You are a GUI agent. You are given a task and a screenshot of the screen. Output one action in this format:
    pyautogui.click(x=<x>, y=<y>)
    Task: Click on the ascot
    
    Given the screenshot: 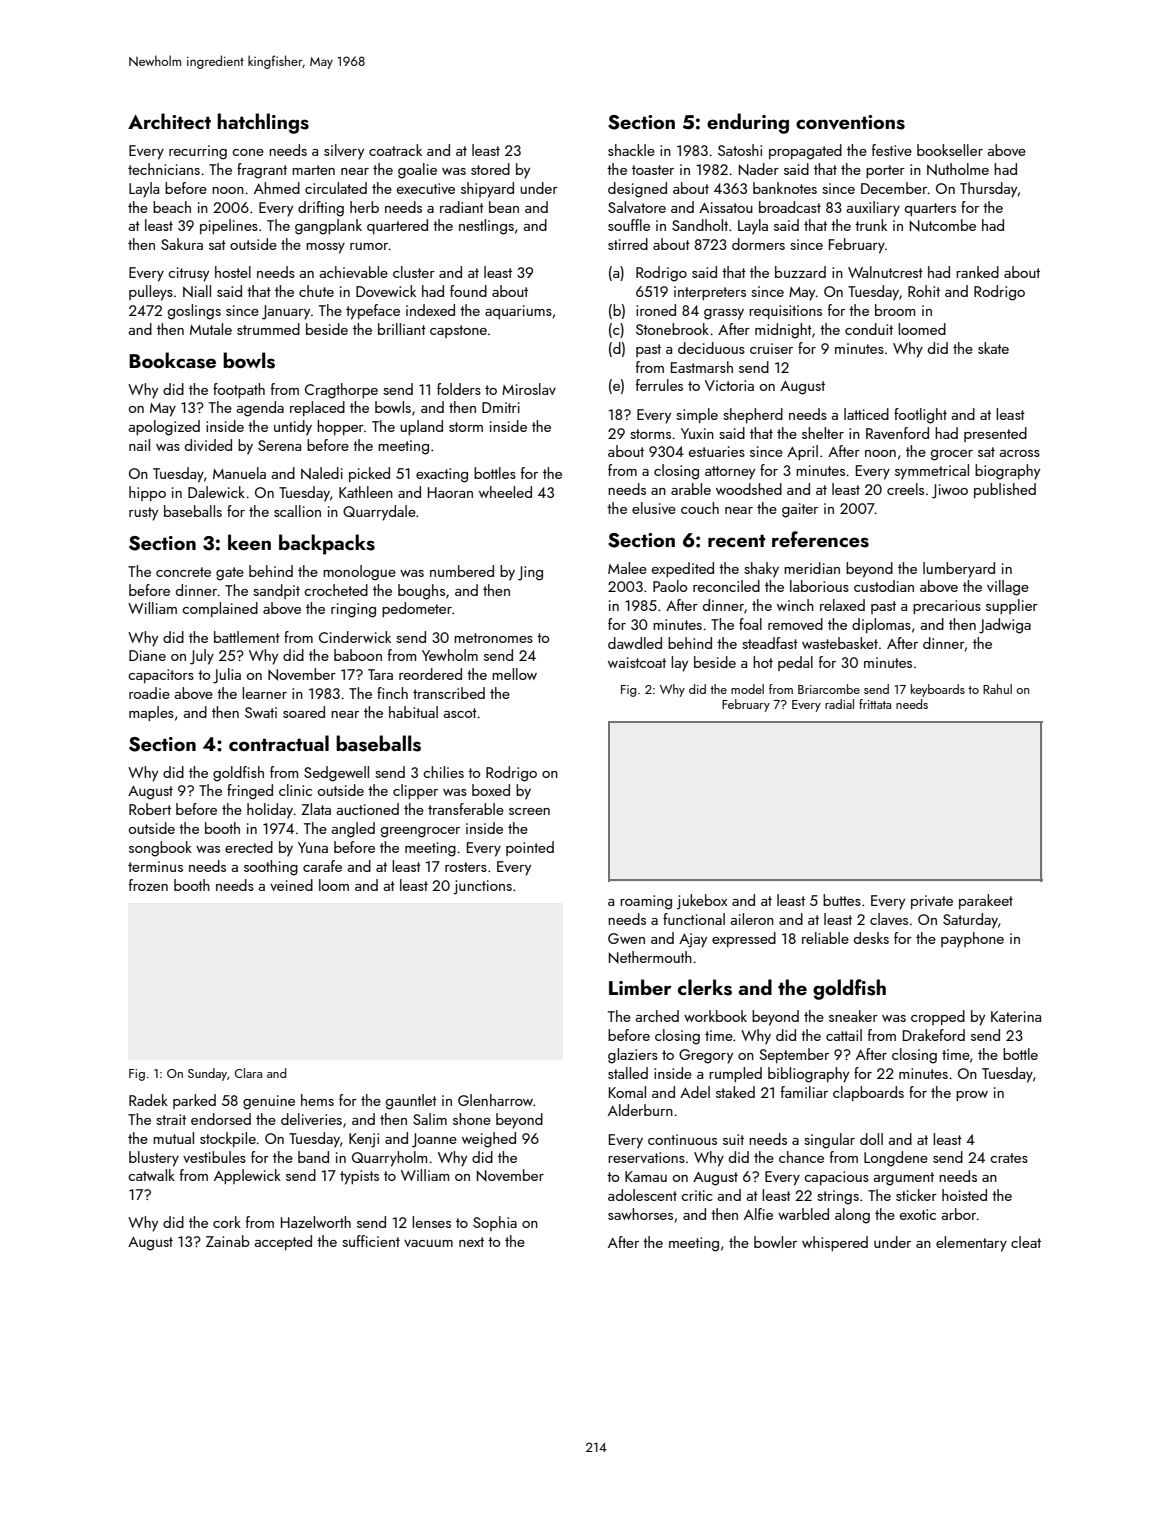 What is the action you would take?
    pyautogui.click(x=460, y=713)
